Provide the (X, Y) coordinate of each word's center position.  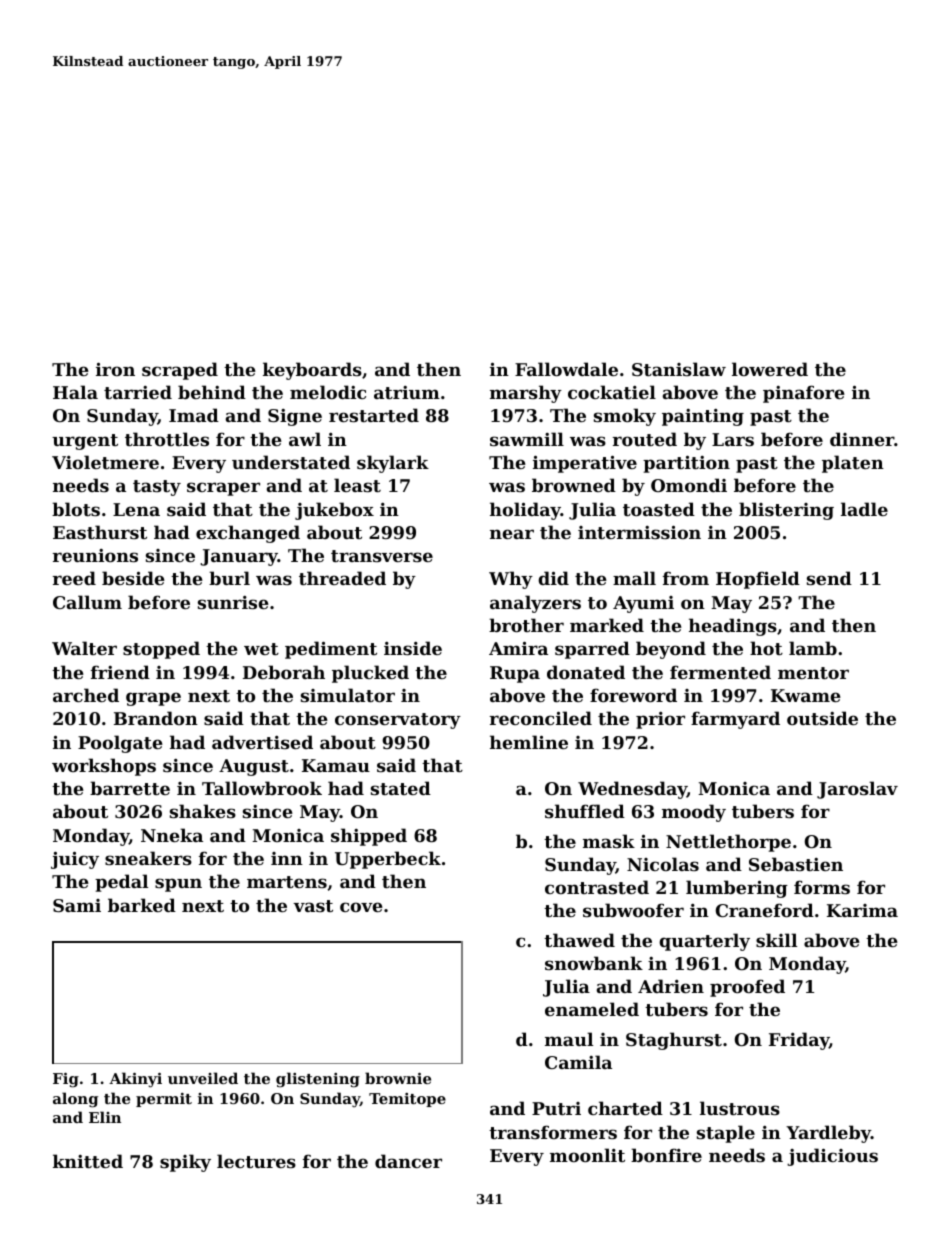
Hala (75, 392)
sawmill (527, 439)
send (829, 578)
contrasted (597, 887)
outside (822, 718)
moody (694, 813)
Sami (77, 905)
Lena (136, 509)
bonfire (666, 1155)
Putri (556, 1108)
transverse (382, 556)
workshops (104, 767)
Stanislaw (679, 369)
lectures (256, 1161)
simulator (348, 695)
